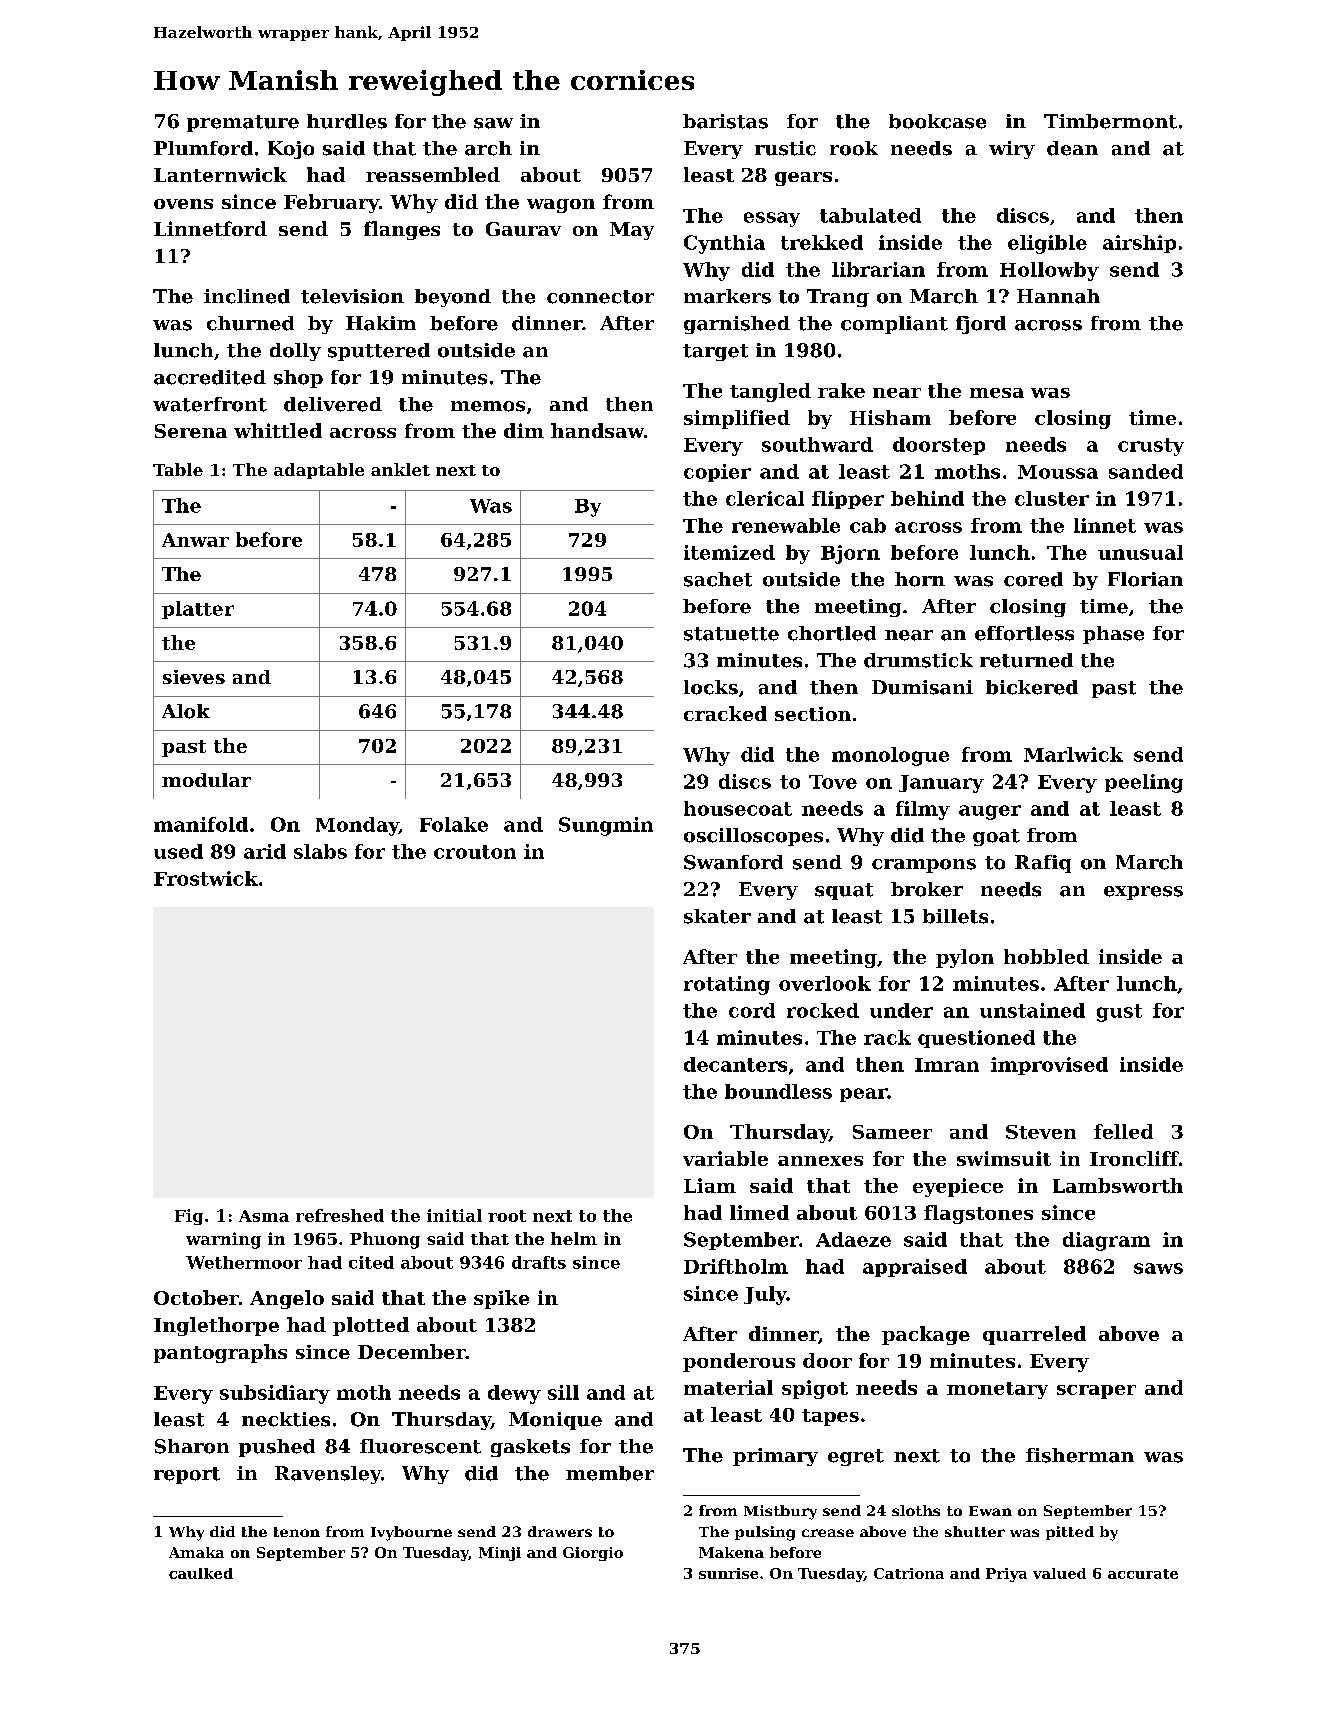 This document has height=1730, width=1337. I want to click on gust, so click(1119, 1013).
